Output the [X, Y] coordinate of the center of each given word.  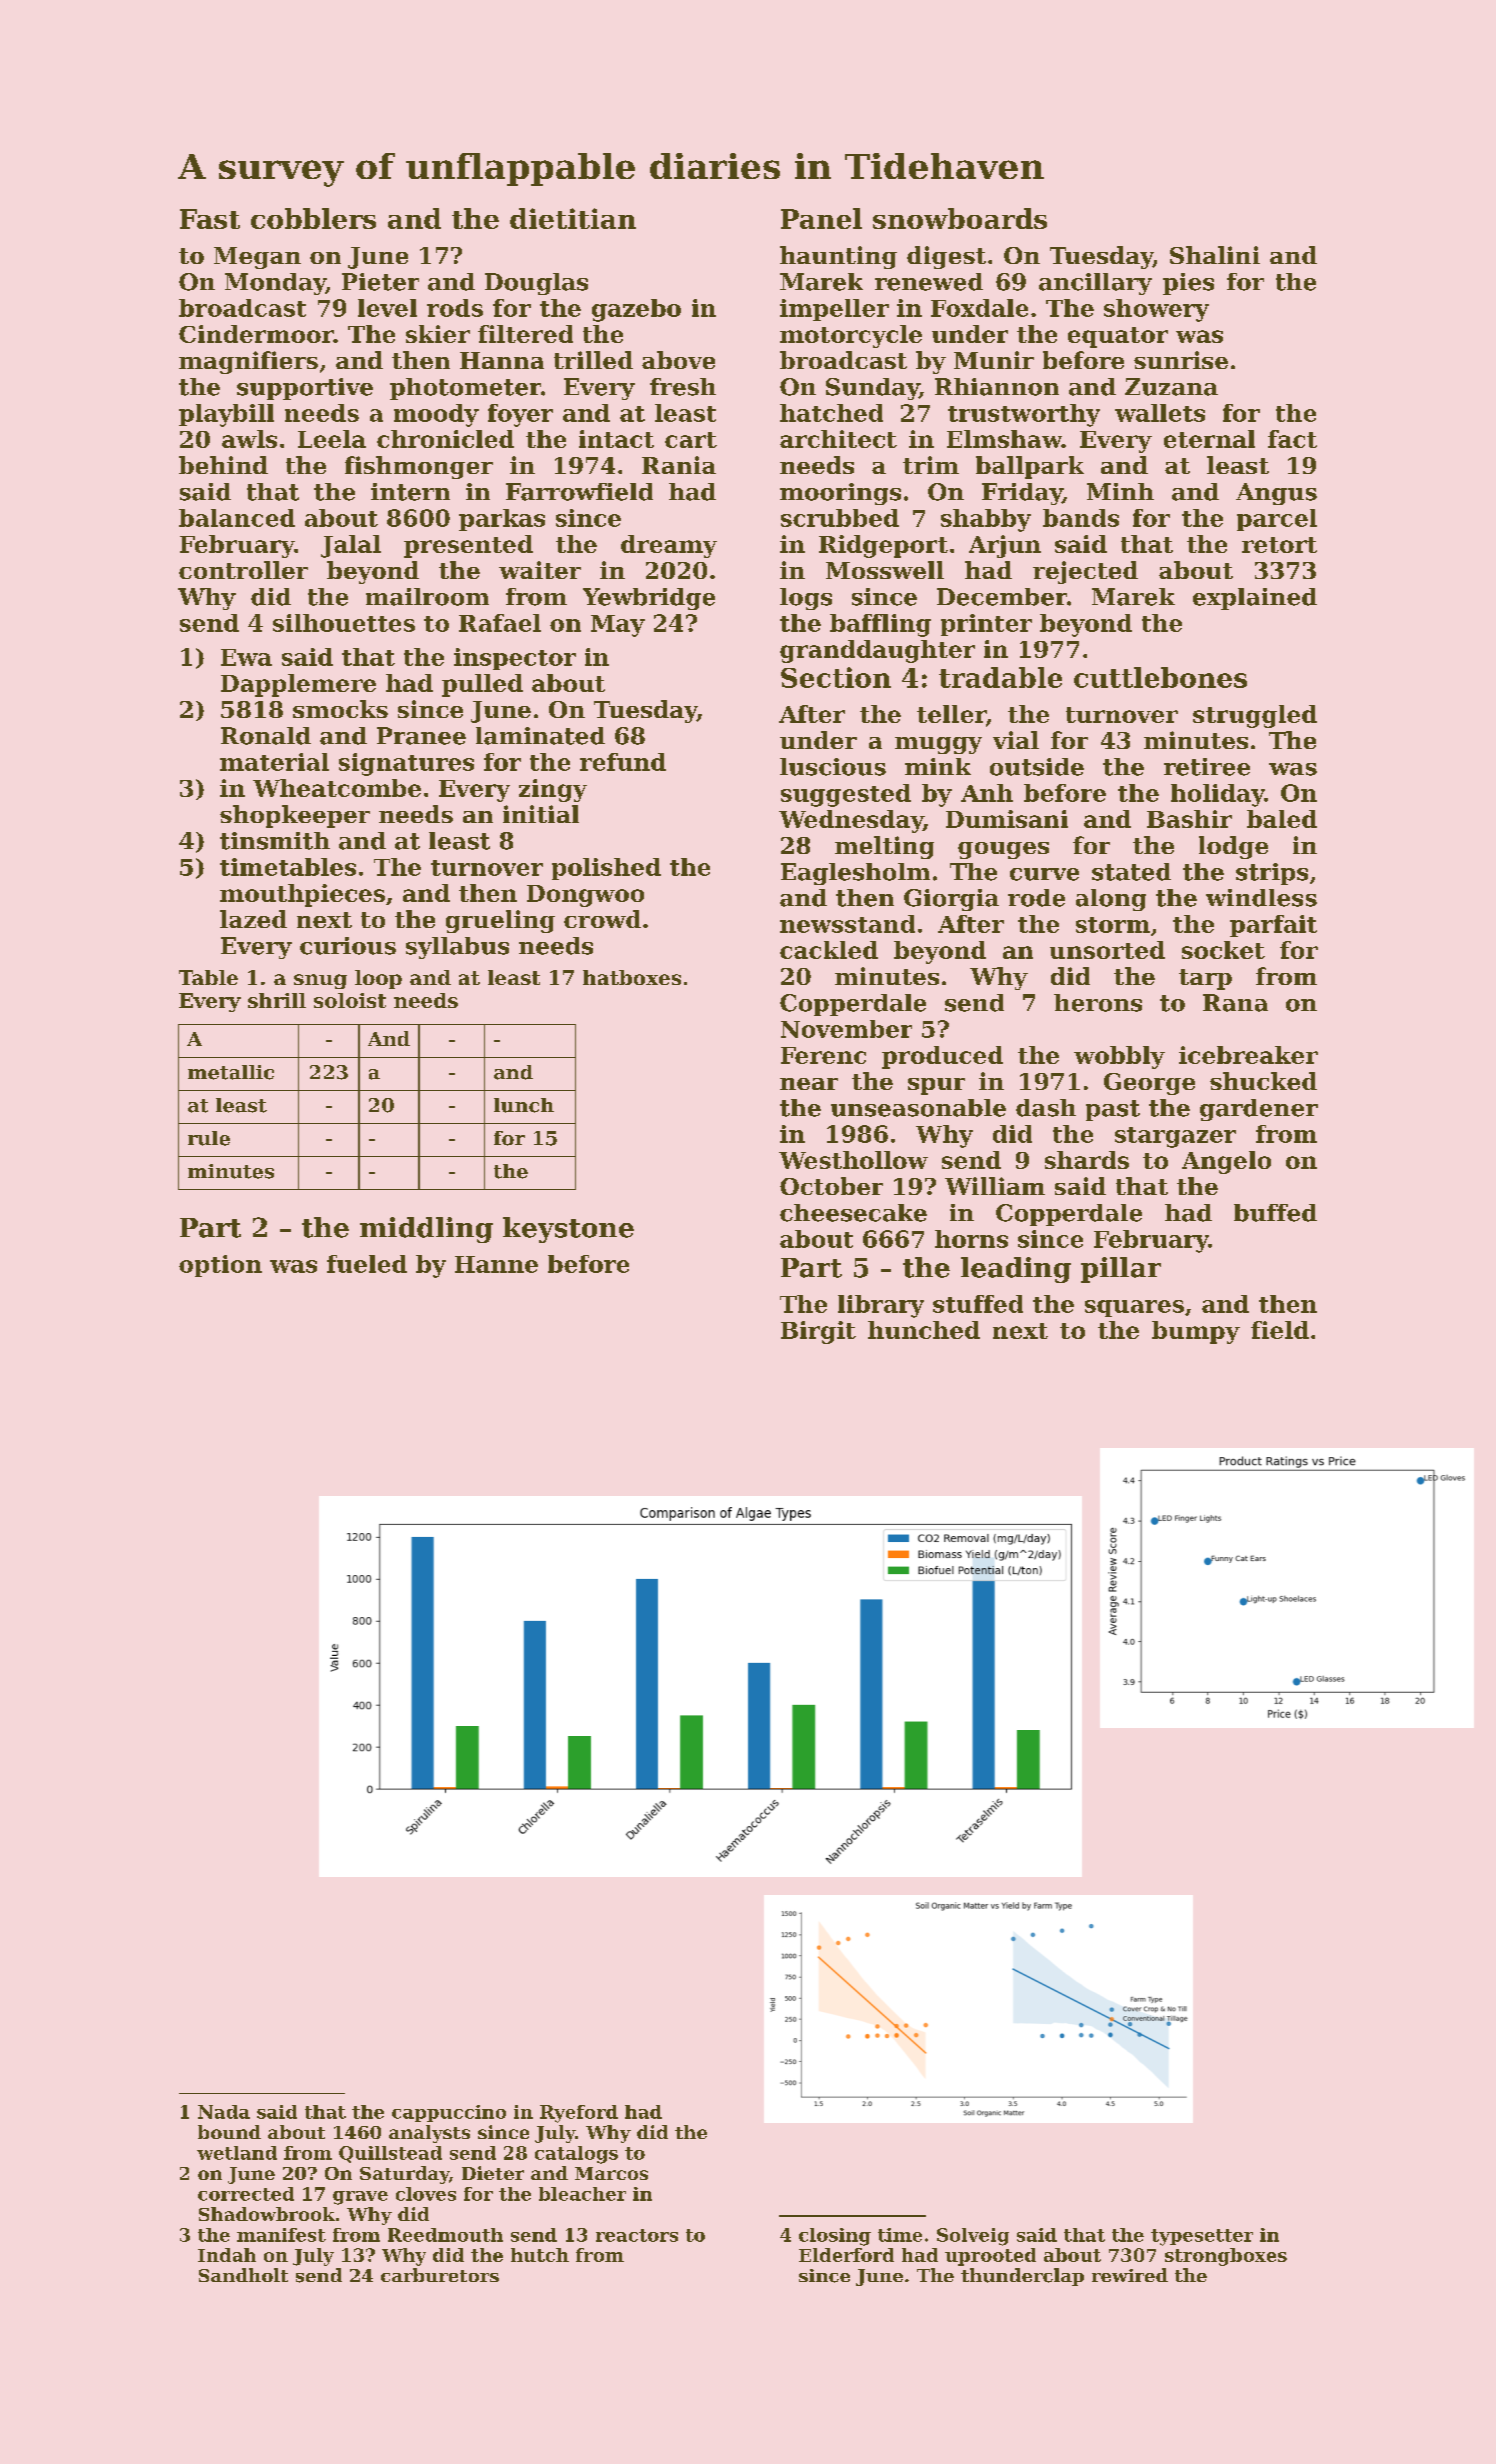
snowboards [960, 218]
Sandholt [243, 2275]
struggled [1255, 716]
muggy [938, 745]
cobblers [313, 218]
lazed [253, 919]
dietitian [573, 218]
